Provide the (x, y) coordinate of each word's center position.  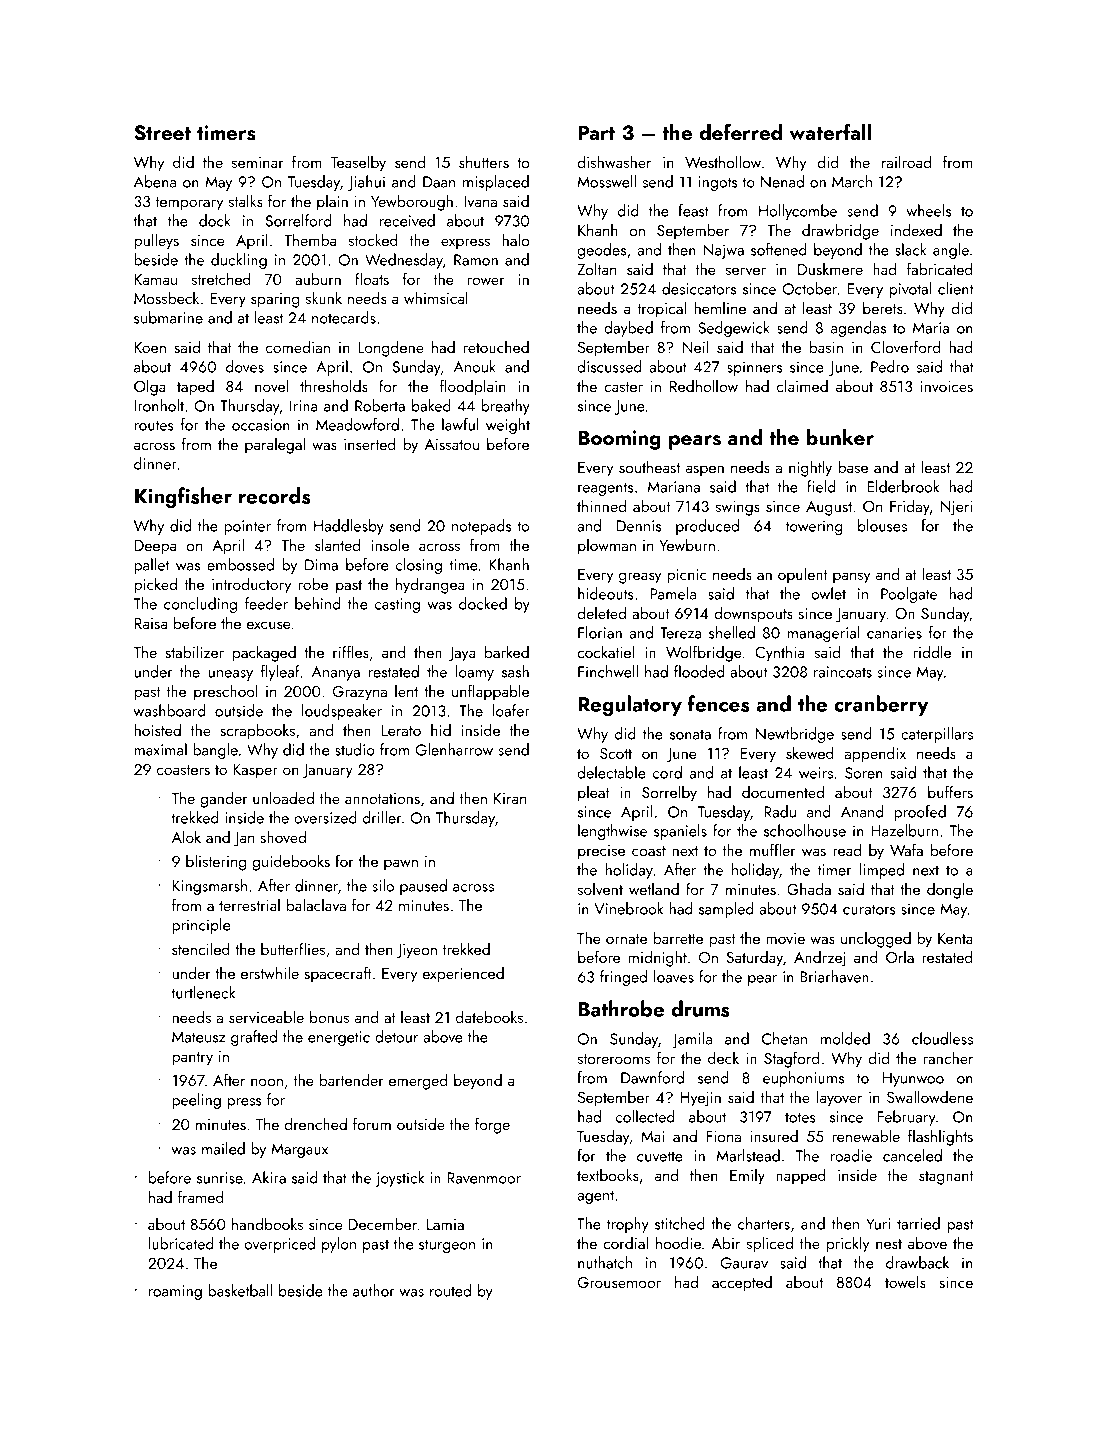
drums (700, 1008)
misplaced (496, 183)
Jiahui (366, 183)
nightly (810, 468)
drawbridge (840, 231)
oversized (325, 817)
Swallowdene (930, 1096)
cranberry (881, 705)
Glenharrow (454, 749)
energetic (339, 1038)
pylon (339, 1245)
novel (271, 385)
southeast (649, 466)
